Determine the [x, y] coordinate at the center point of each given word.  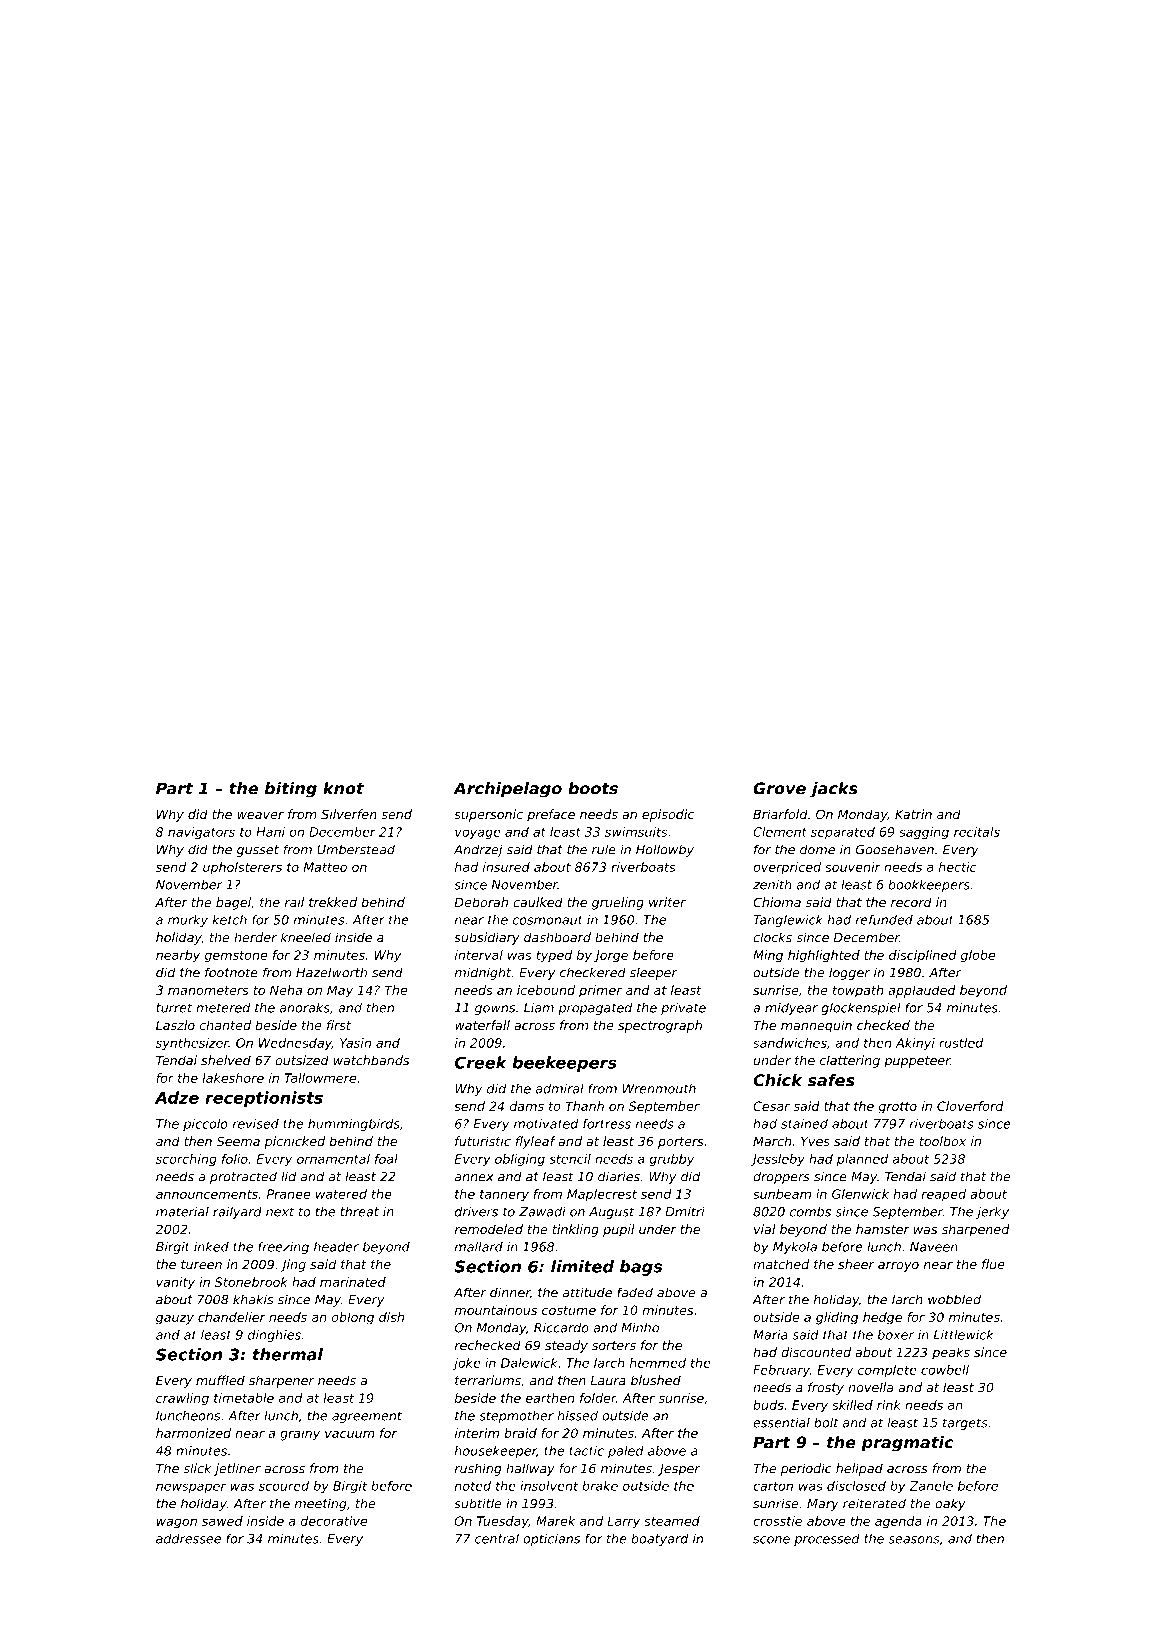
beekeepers [564, 1064]
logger [849, 973]
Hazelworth [331, 972]
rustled [961, 1043]
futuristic [483, 1141]
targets [965, 1424]
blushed [656, 1380]
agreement [367, 1417]
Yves [815, 1141]
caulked [538, 902]
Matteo [325, 867]
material [182, 1211]
